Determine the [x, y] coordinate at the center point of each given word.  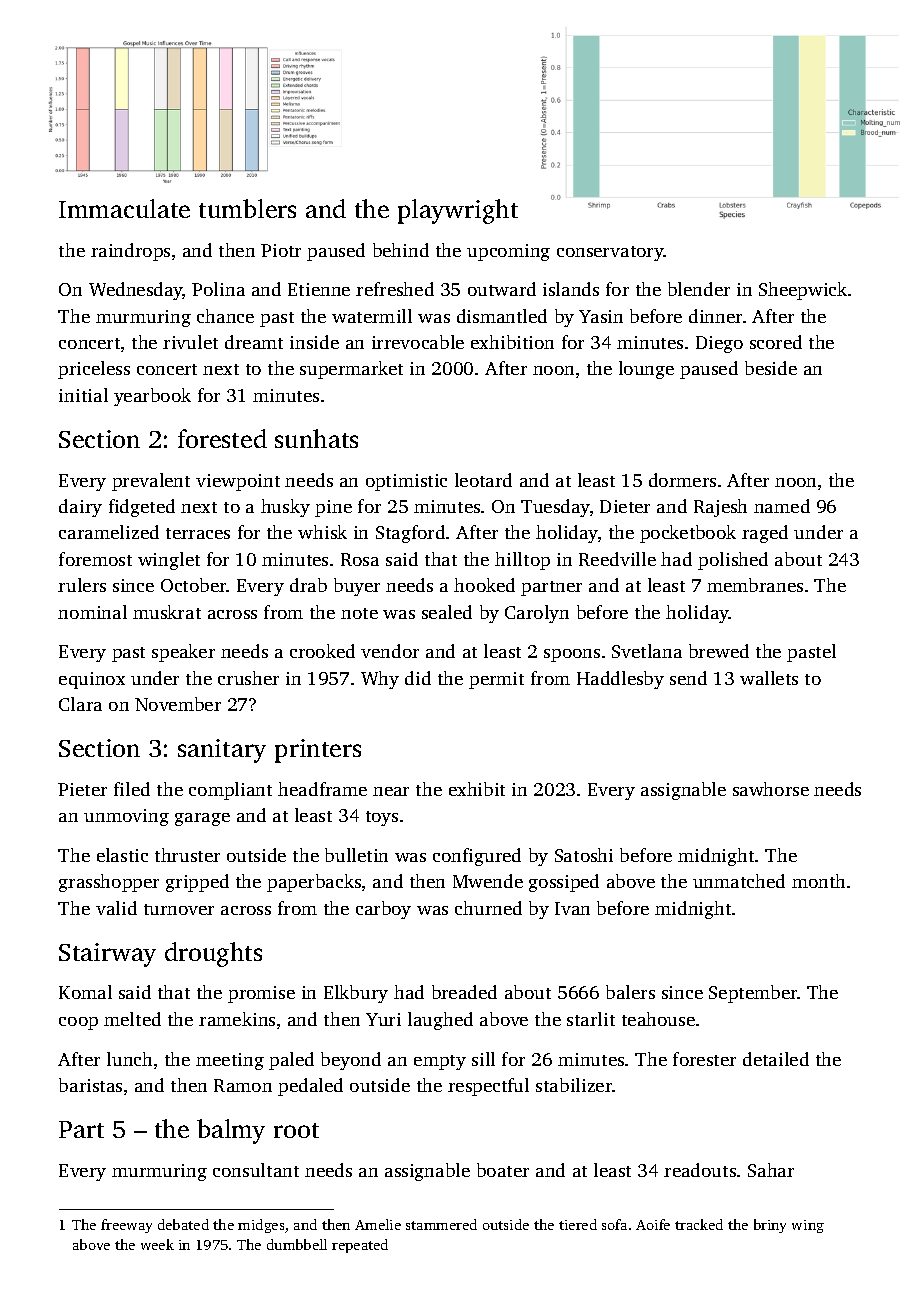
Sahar [771, 1170]
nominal [92, 612]
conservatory [610, 253]
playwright [458, 211]
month [818, 881]
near [391, 791]
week [157, 1244]
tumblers [247, 208]
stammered [441, 1224]
